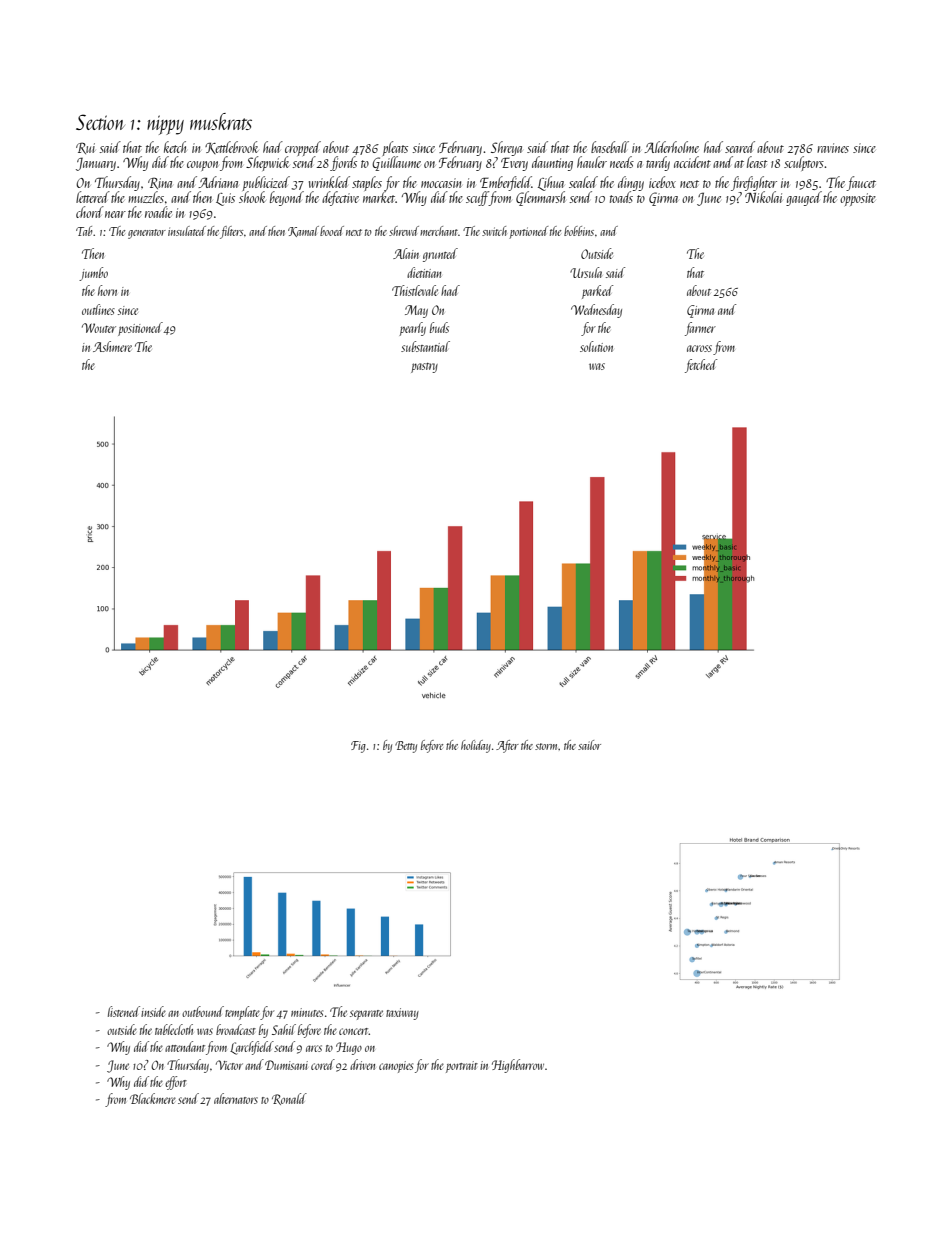 This document has height=1233, width=952. What do you see at coordinates (153, 1098) in the document?
I see `Blackmere` at bounding box center [153, 1098].
